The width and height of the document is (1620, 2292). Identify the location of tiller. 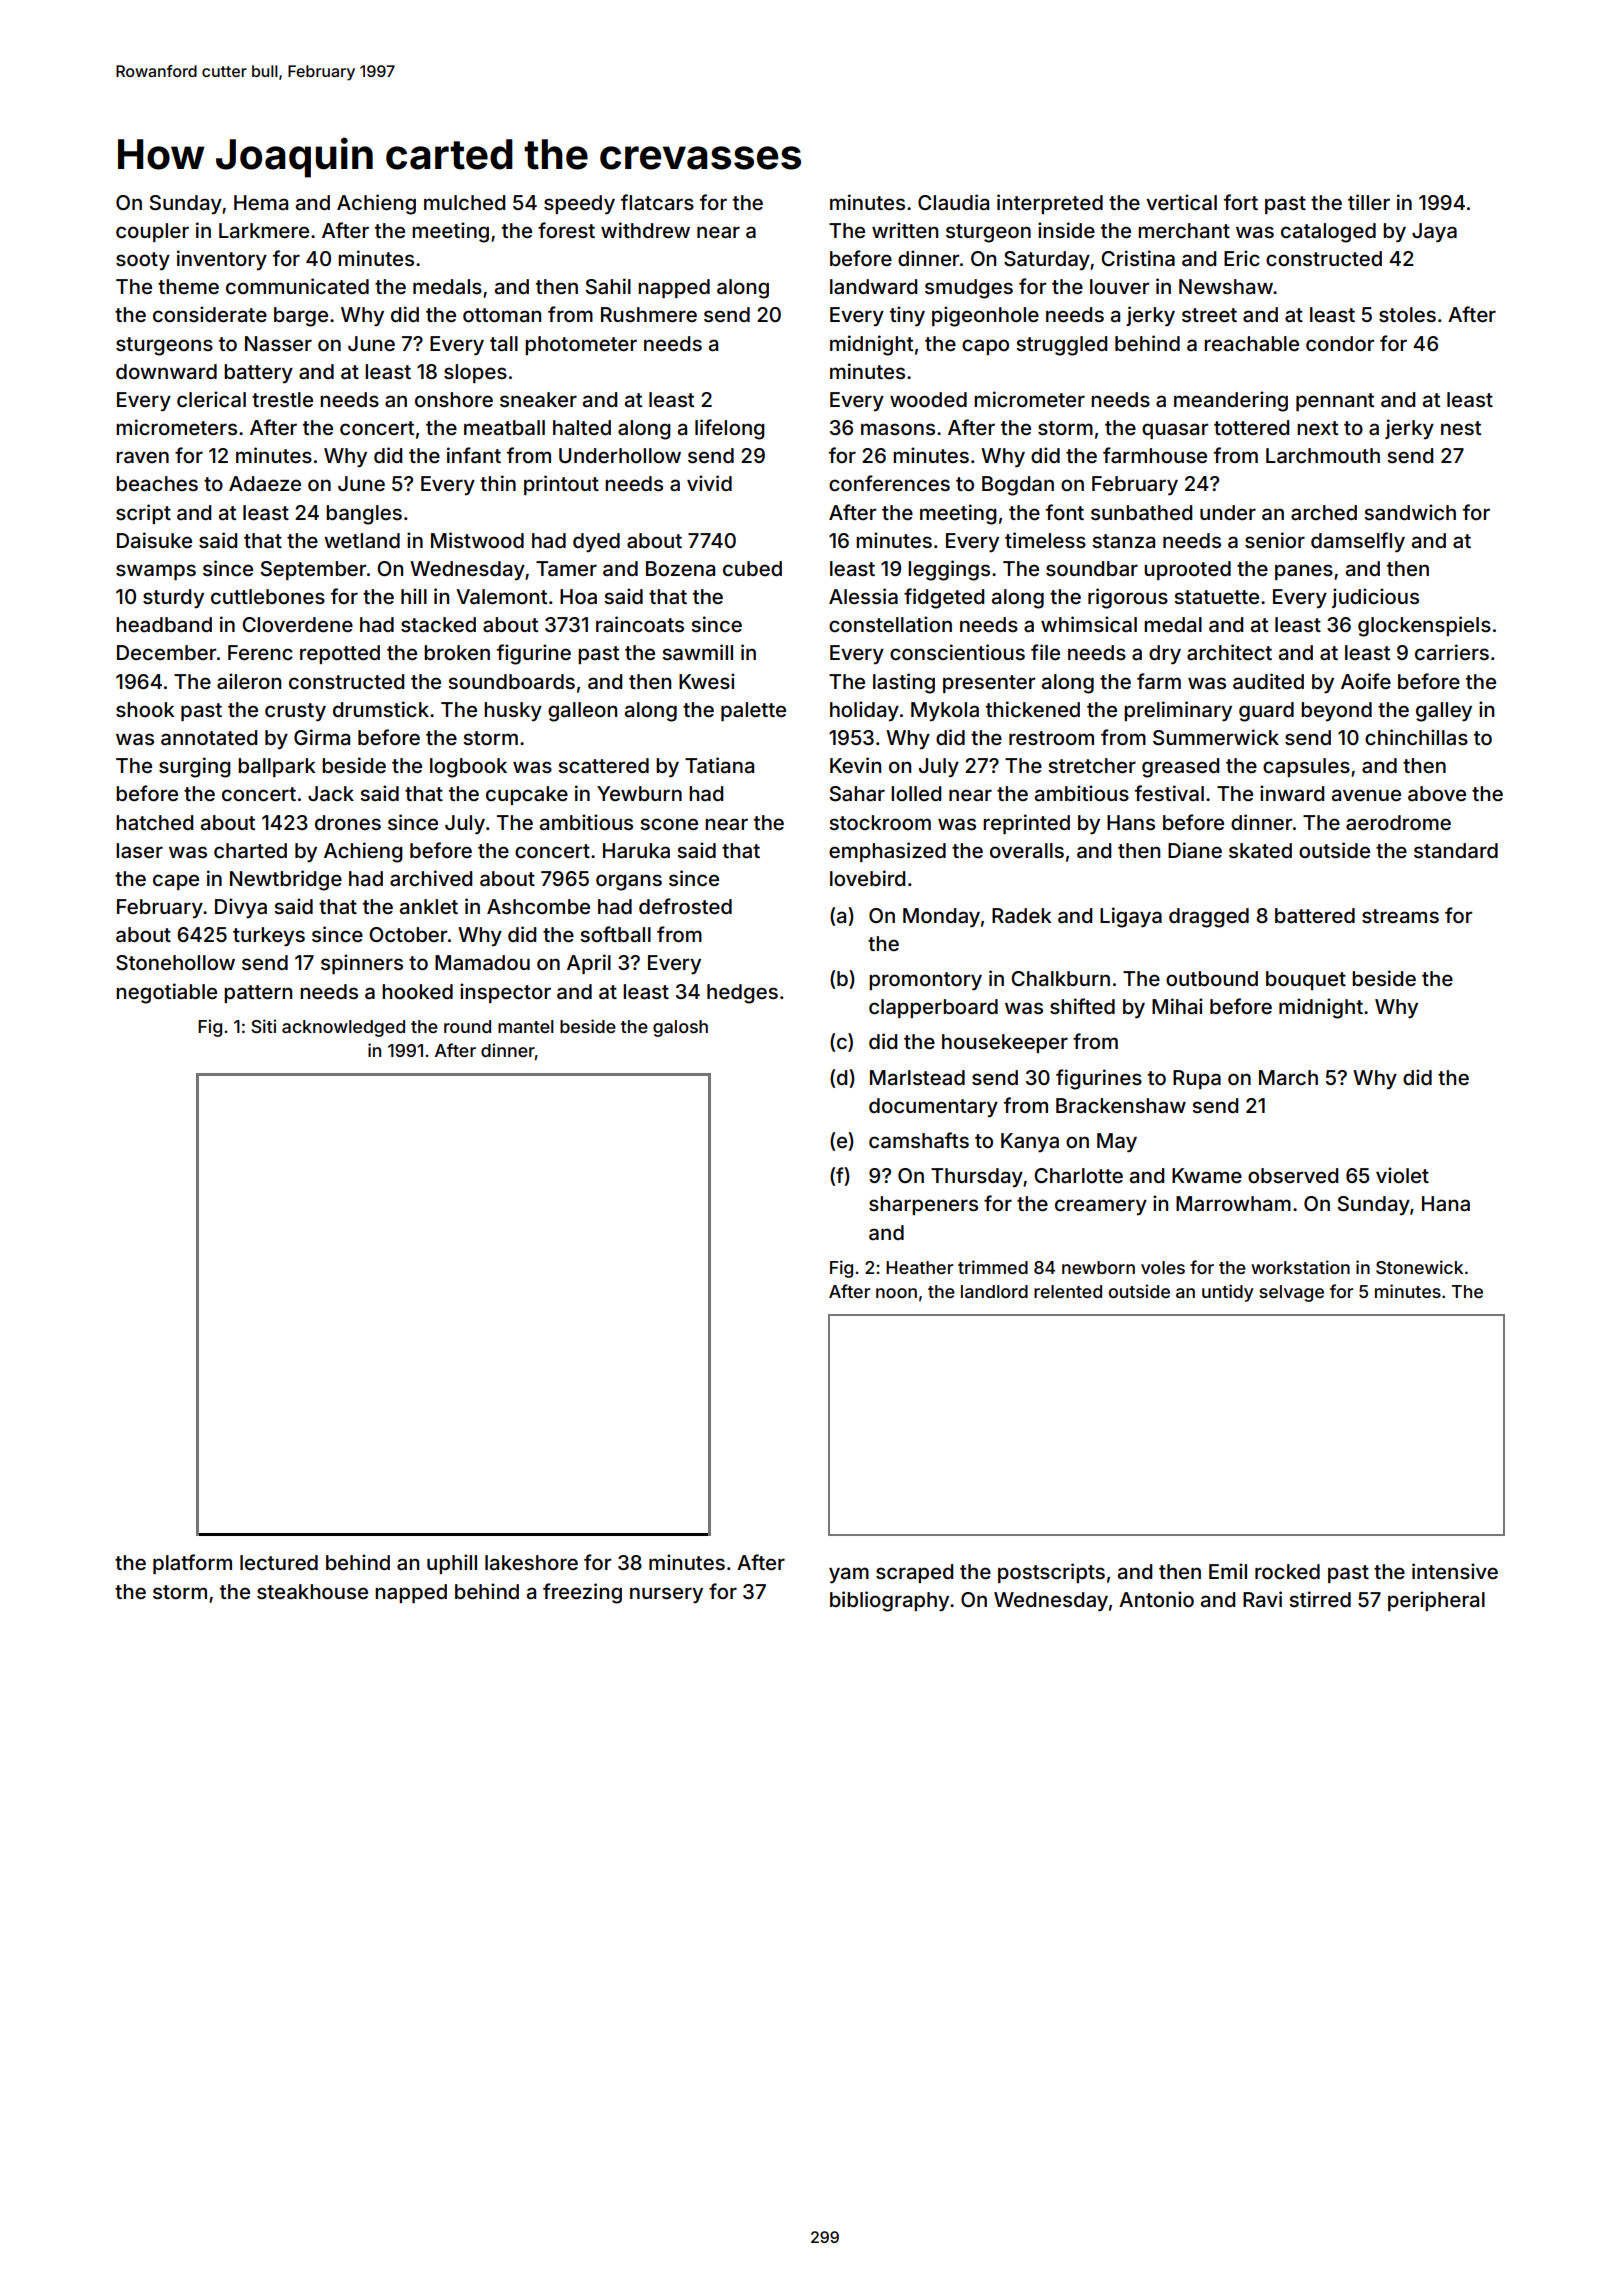
(1369, 202).
